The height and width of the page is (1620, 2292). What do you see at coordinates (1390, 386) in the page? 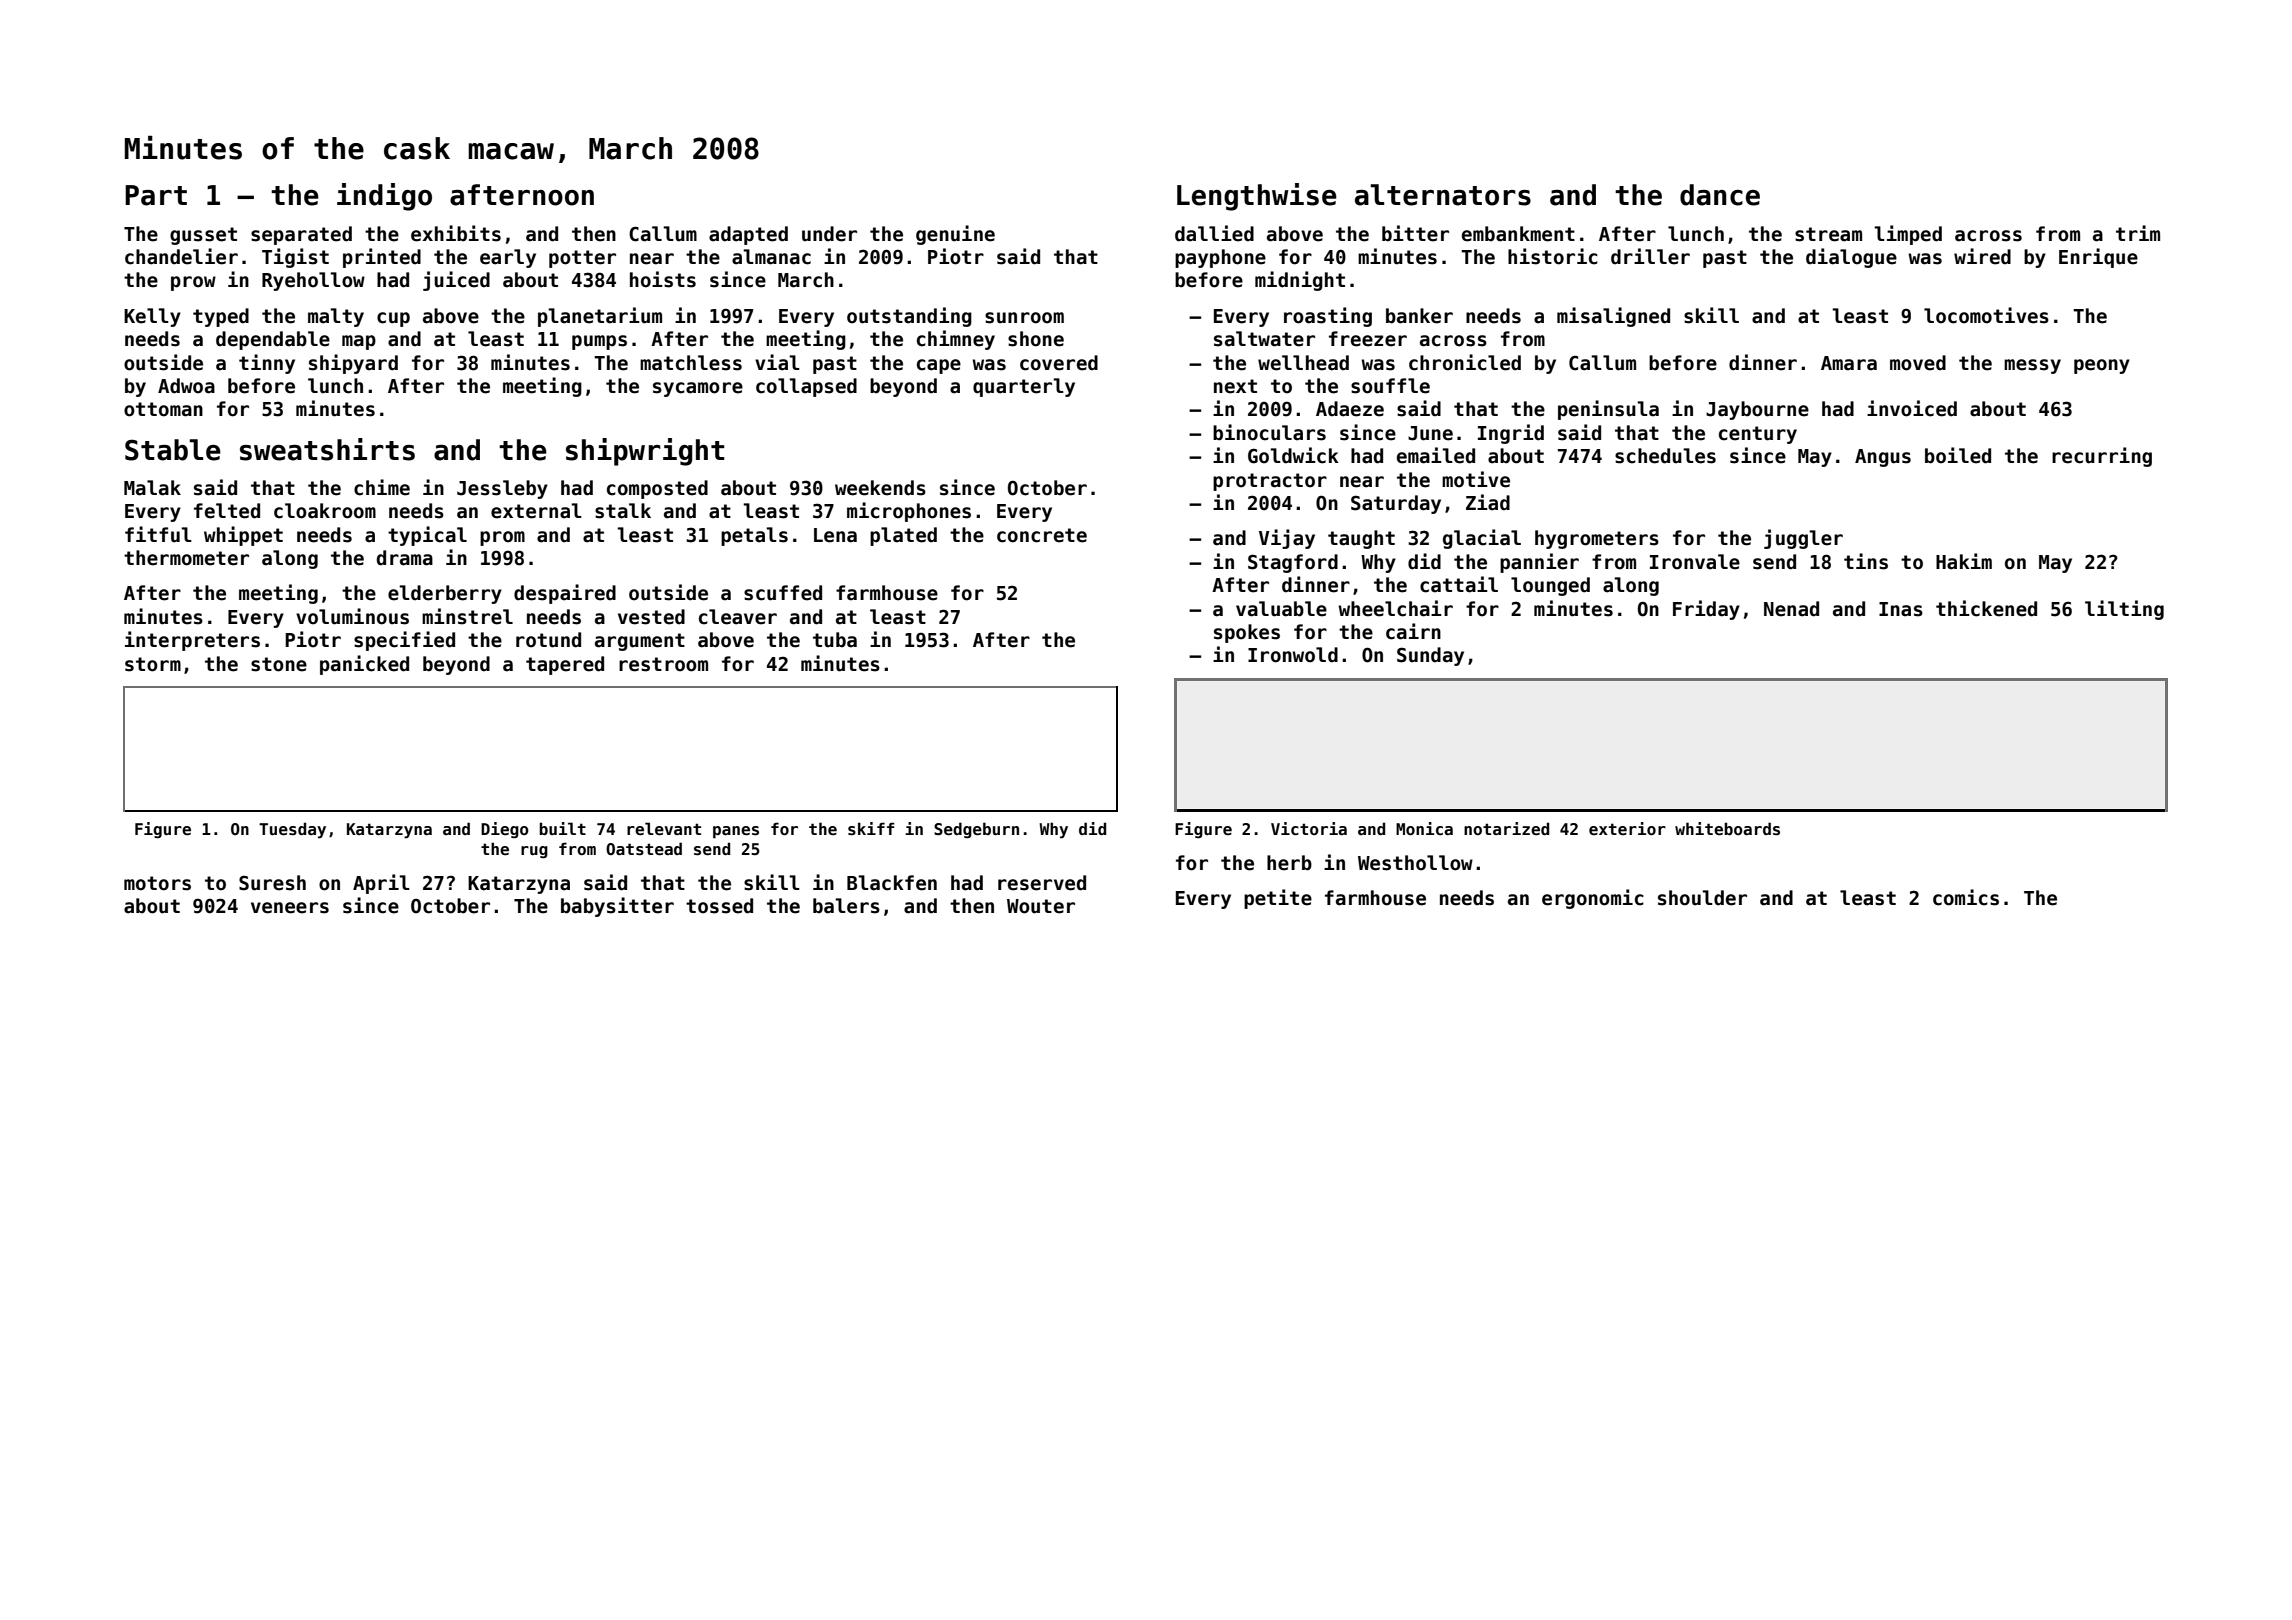
I see `souffle` at bounding box center [1390, 386].
